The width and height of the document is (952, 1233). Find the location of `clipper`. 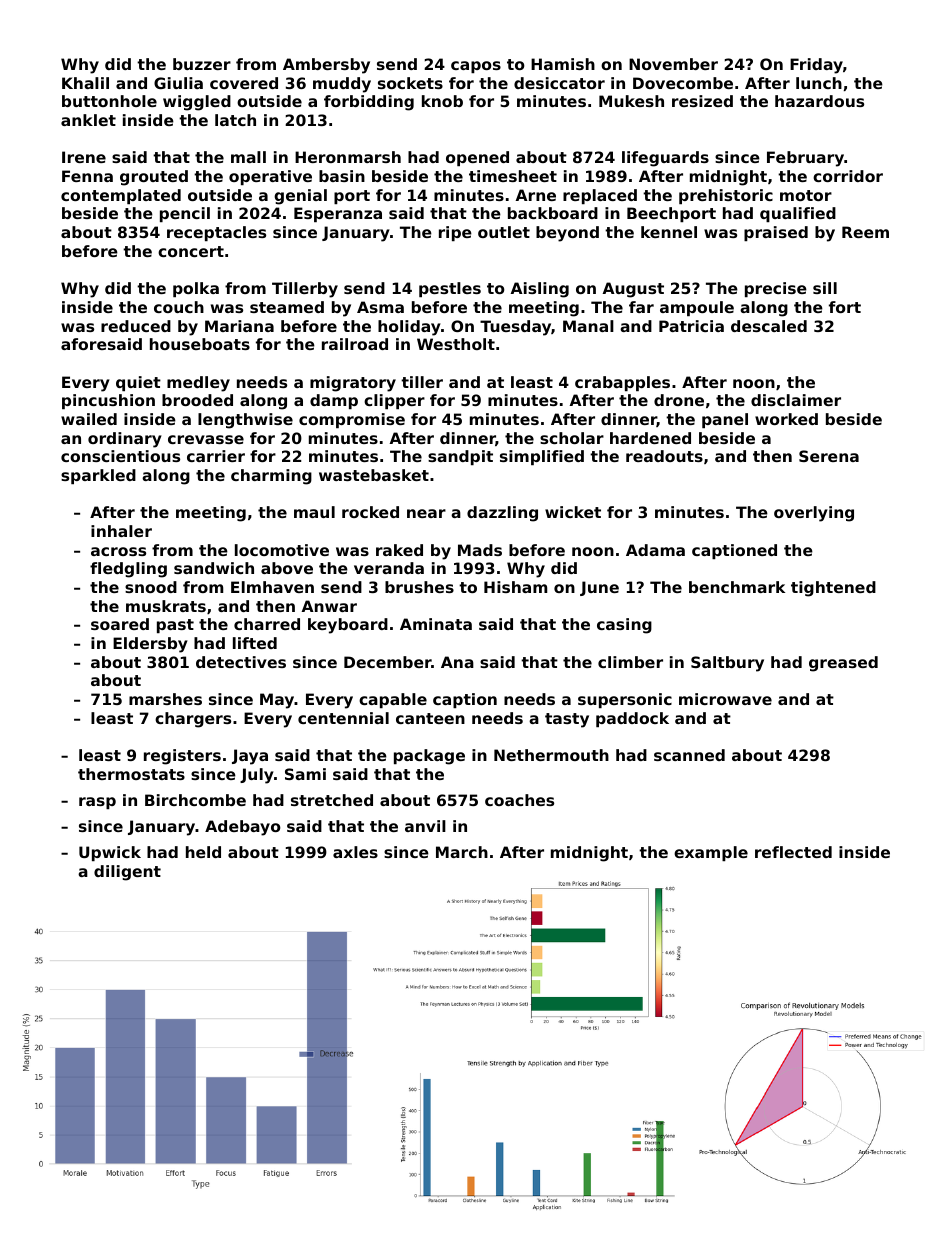

clipper is located at coordinates (394, 401).
